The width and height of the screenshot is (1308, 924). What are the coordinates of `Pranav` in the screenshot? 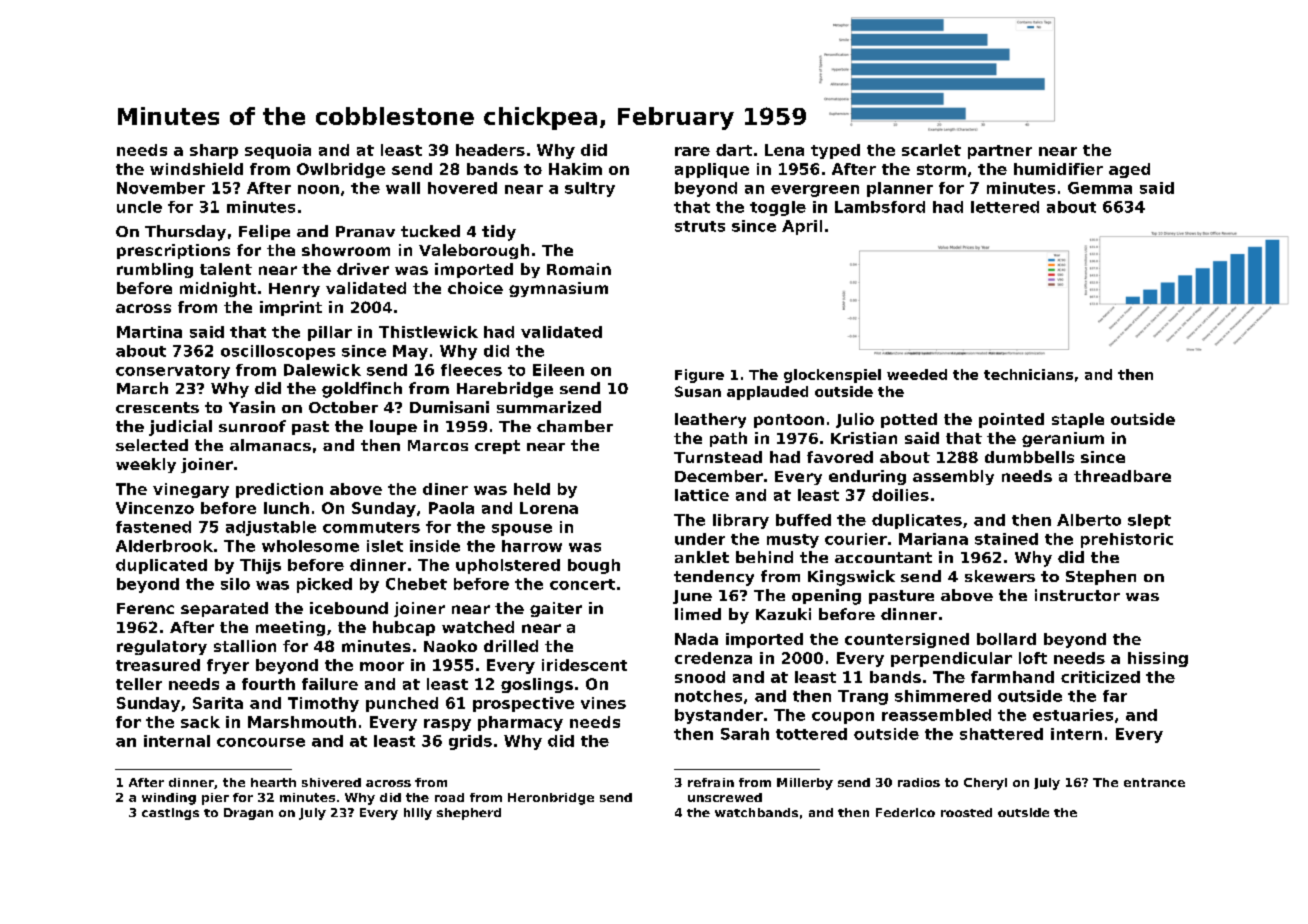 It's located at (365, 231).
